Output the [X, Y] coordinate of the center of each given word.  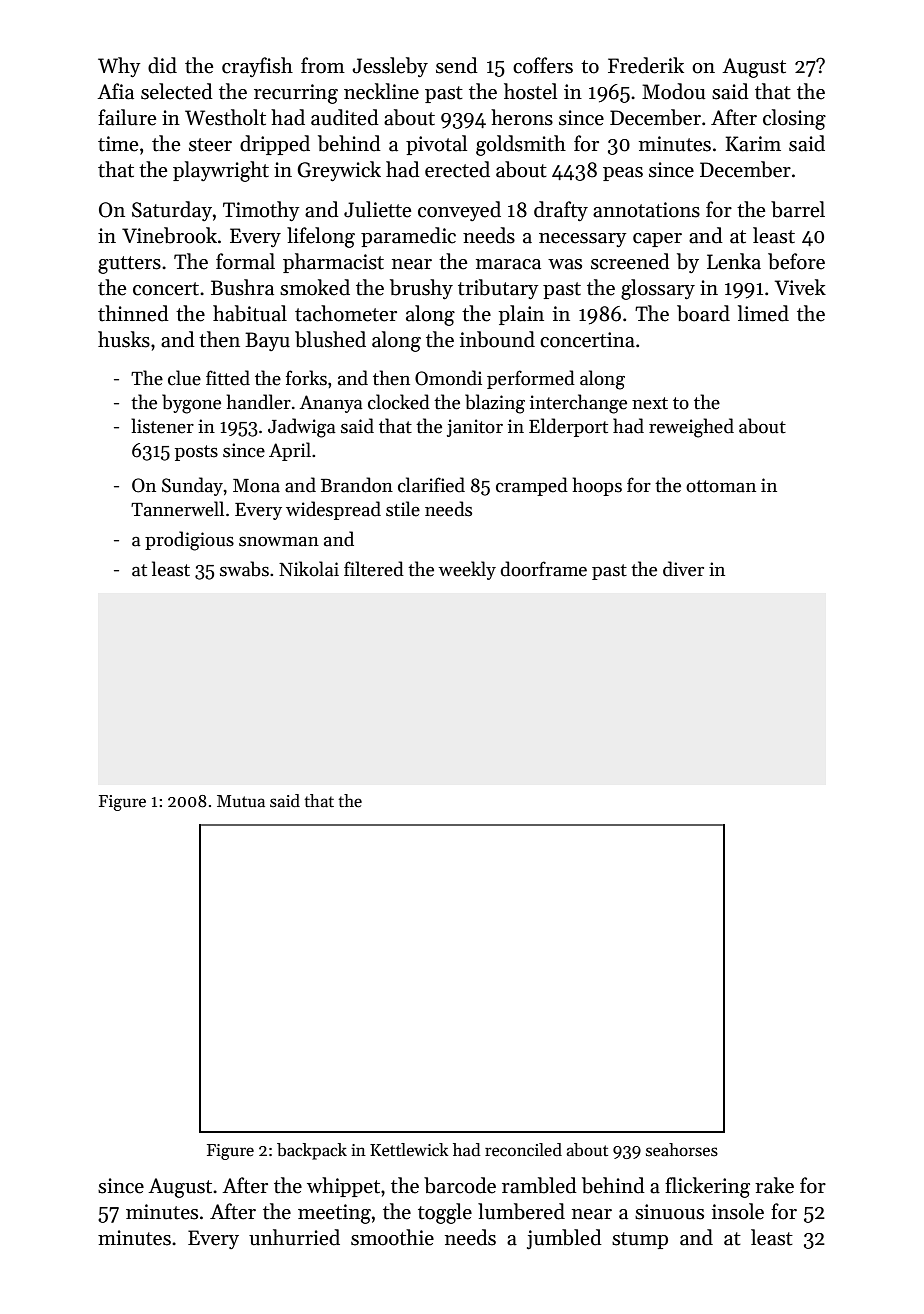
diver [683, 569]
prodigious [189, 541]
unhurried [294, 1237]
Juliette [377, 209]
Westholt [225, 117]
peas [623, 174]
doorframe [544, 569]
